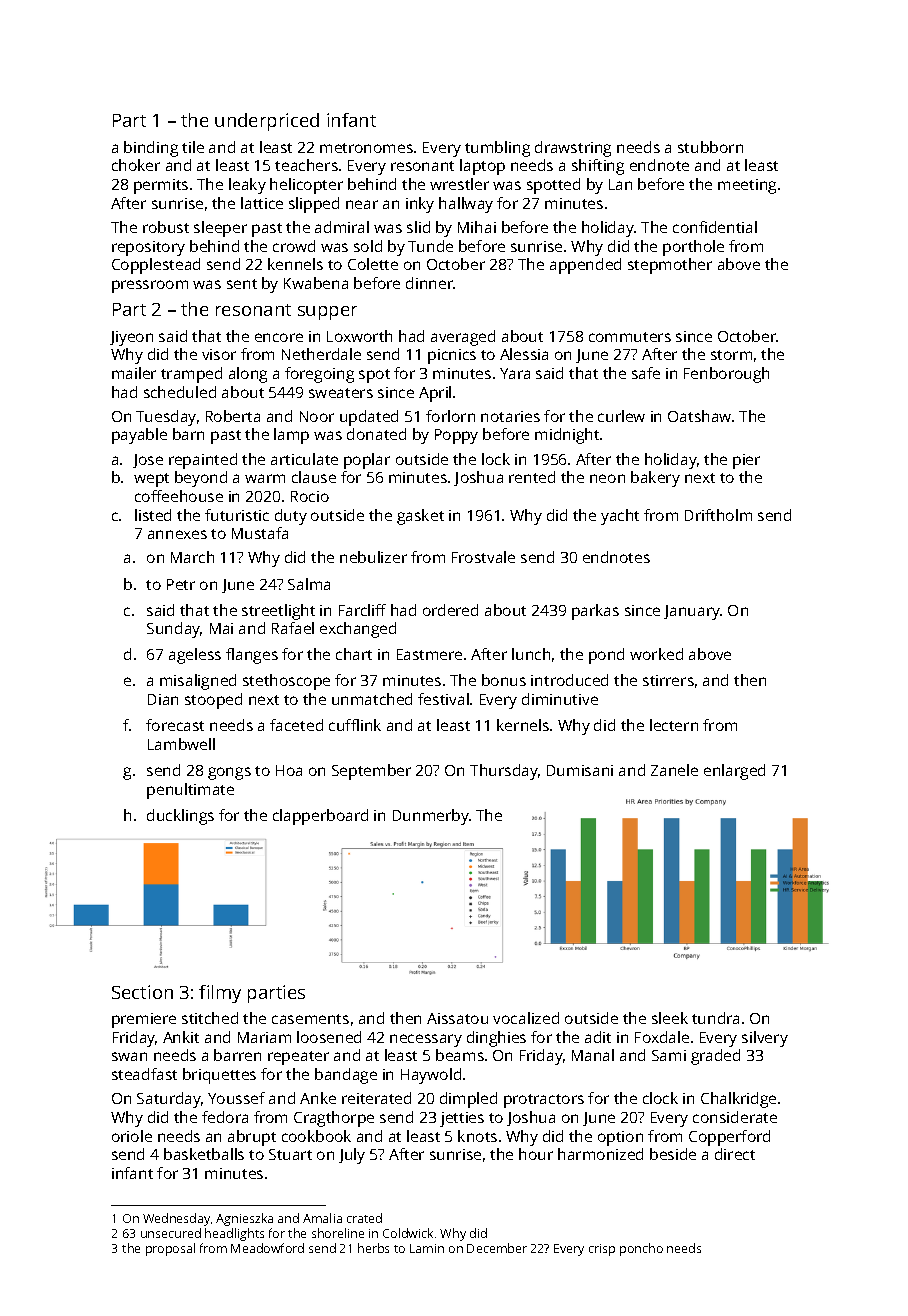 This screenshot has width=908, height=1316. What do you see at coordinates (715, 1057) in the screenshot?
I see `graded` at bounding box center [715, 1057].
